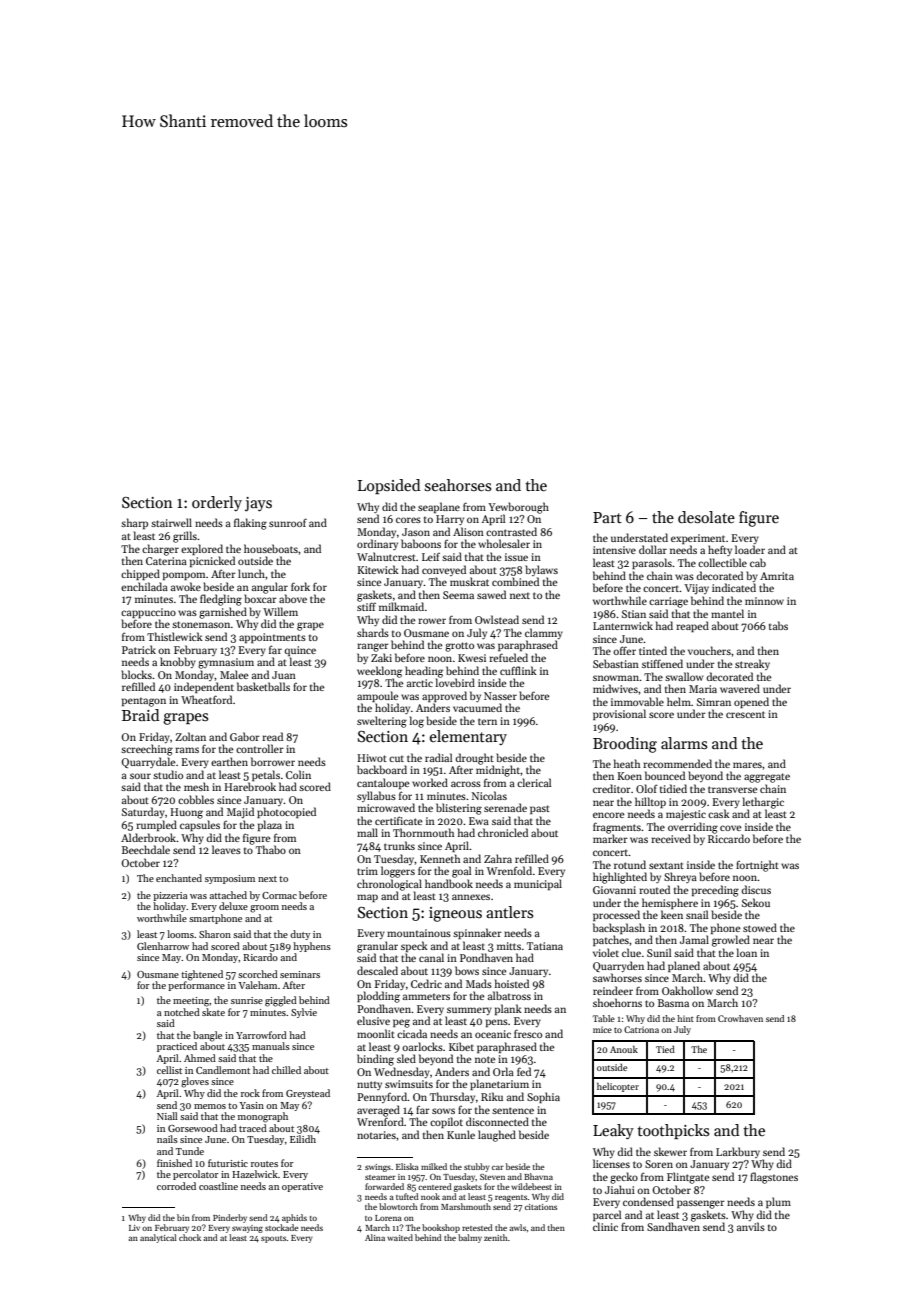  What do you see at coordinates (503, 832) in the image?
I see `chronicled` at bounding box center [503, 832].
